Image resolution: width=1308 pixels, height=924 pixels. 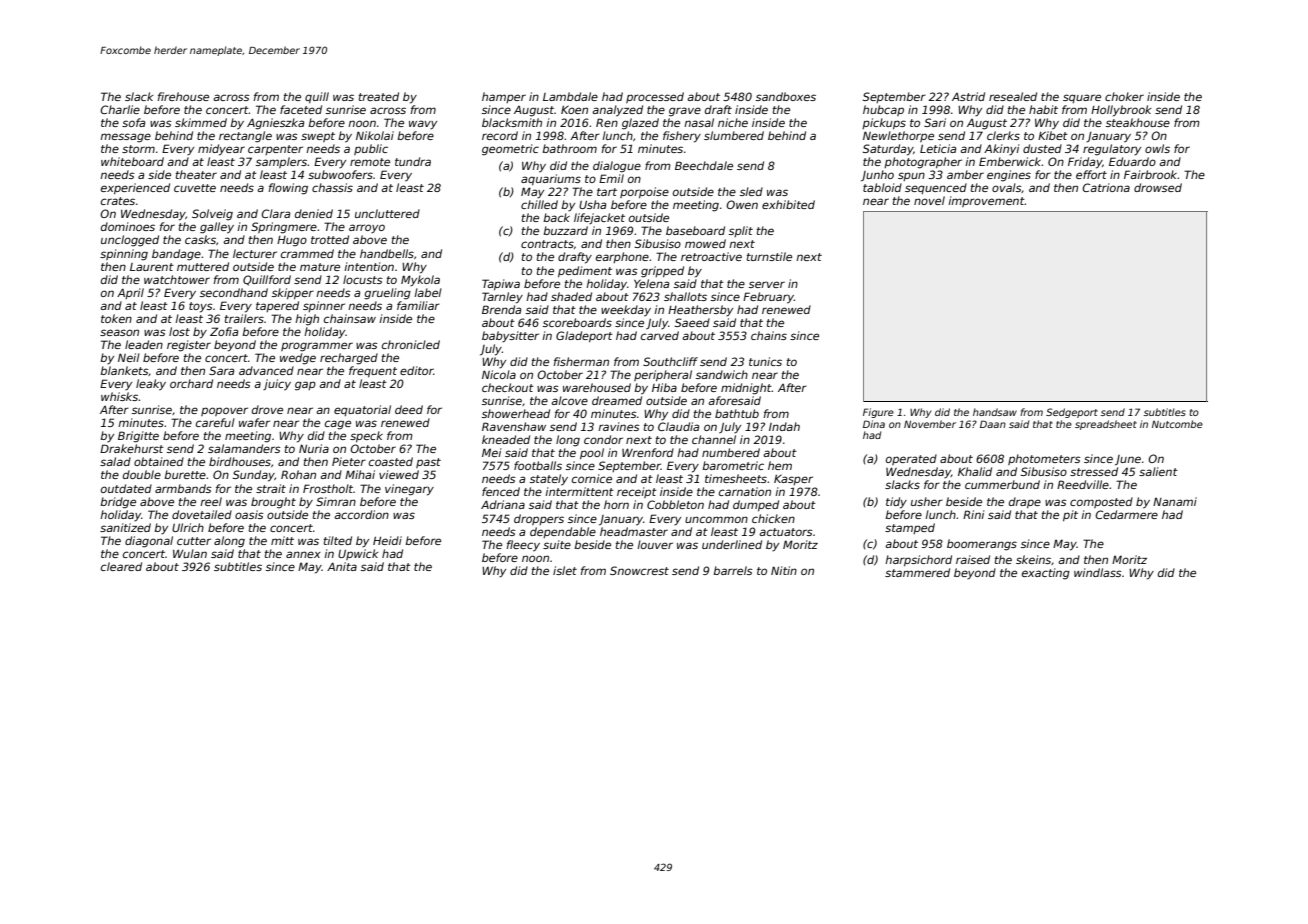 I want to click on salient, so click(x=1158, y=471).
